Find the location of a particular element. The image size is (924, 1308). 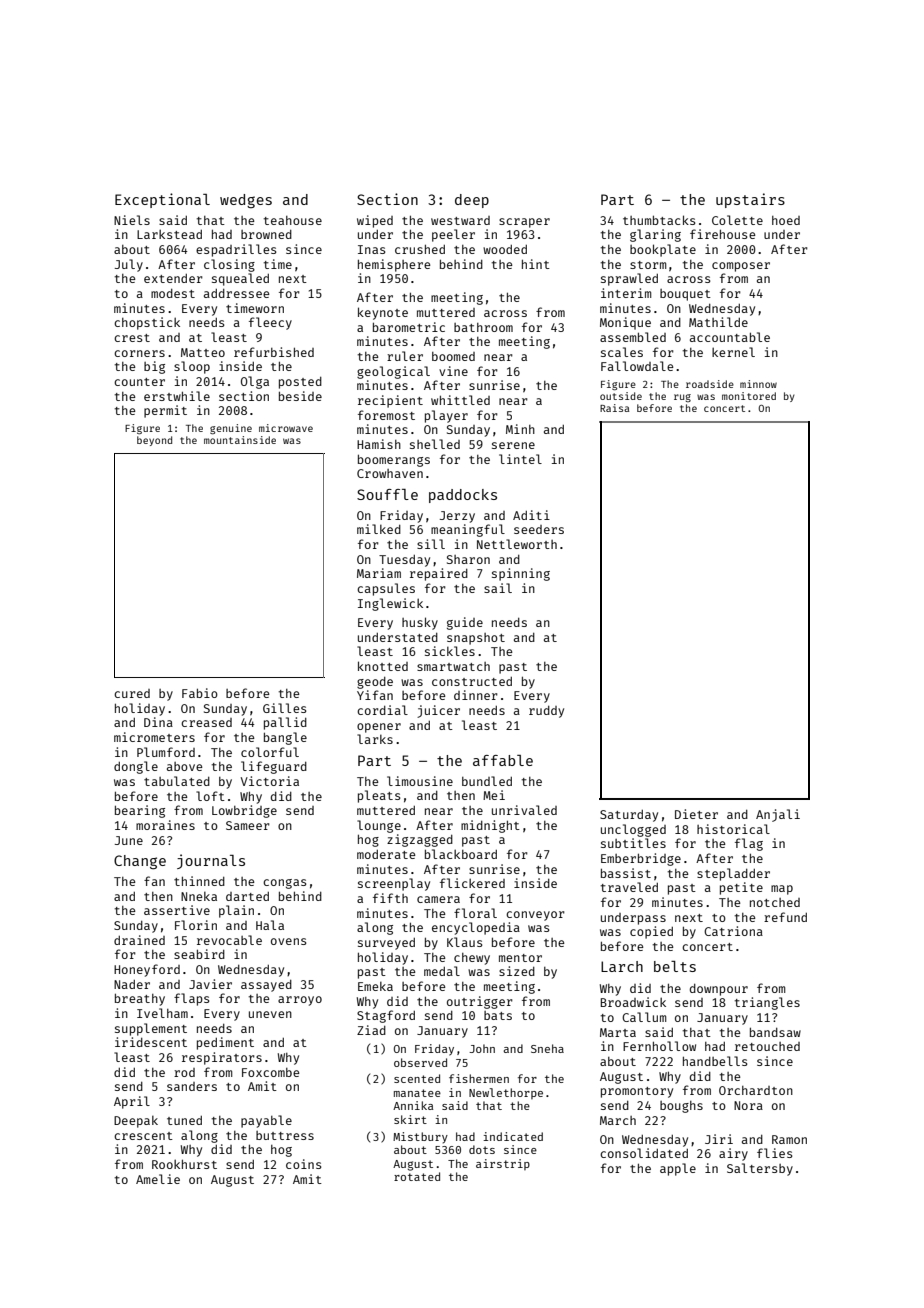

map is located at coordinates (782, 890).
